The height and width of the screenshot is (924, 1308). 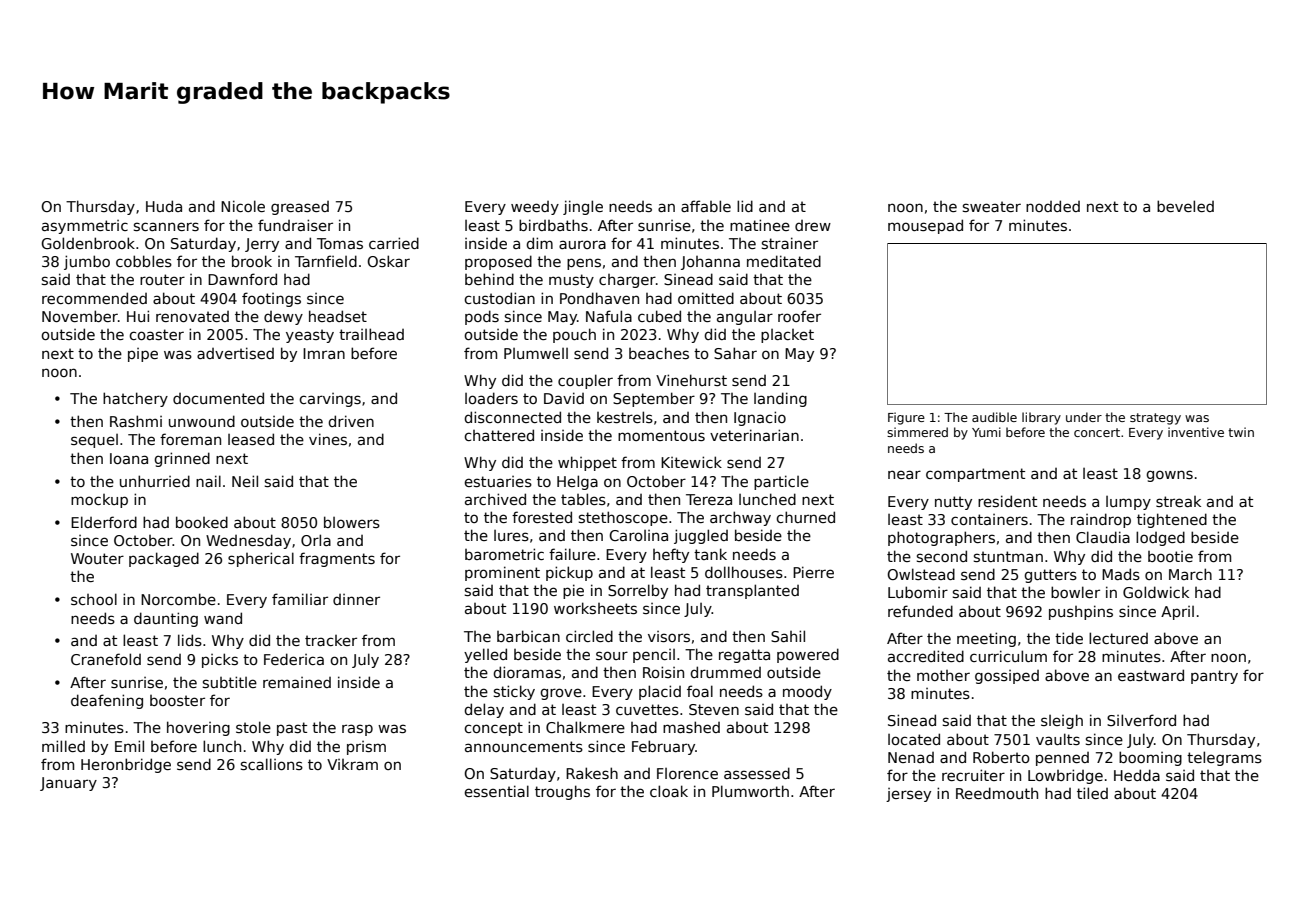 What do you see at coordinates (283, 318) in the screenshot?
I see `dewy` at bounding box center [283, 318].
